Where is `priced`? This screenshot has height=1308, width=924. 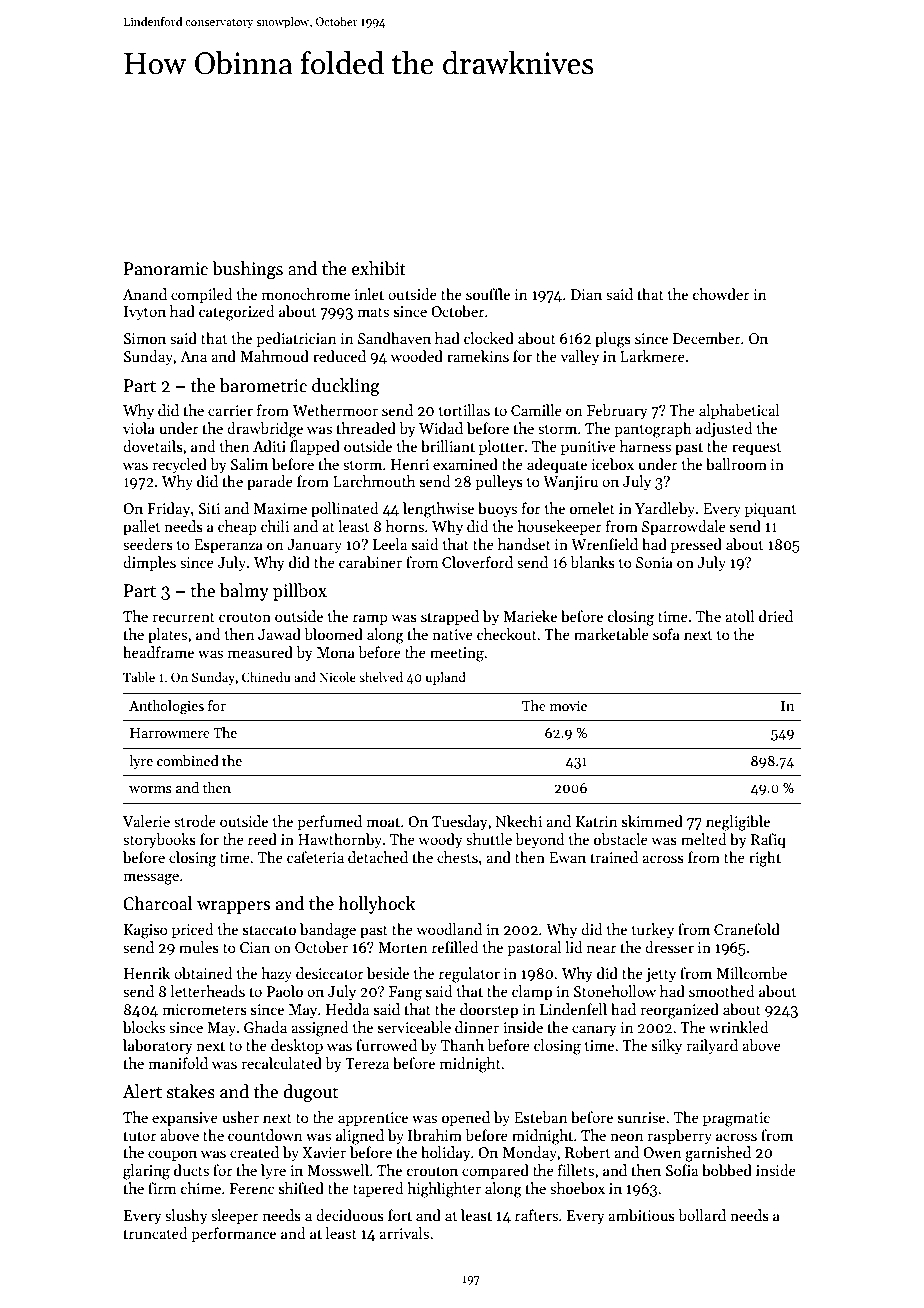
priced is located at coordinates (193, 930).
